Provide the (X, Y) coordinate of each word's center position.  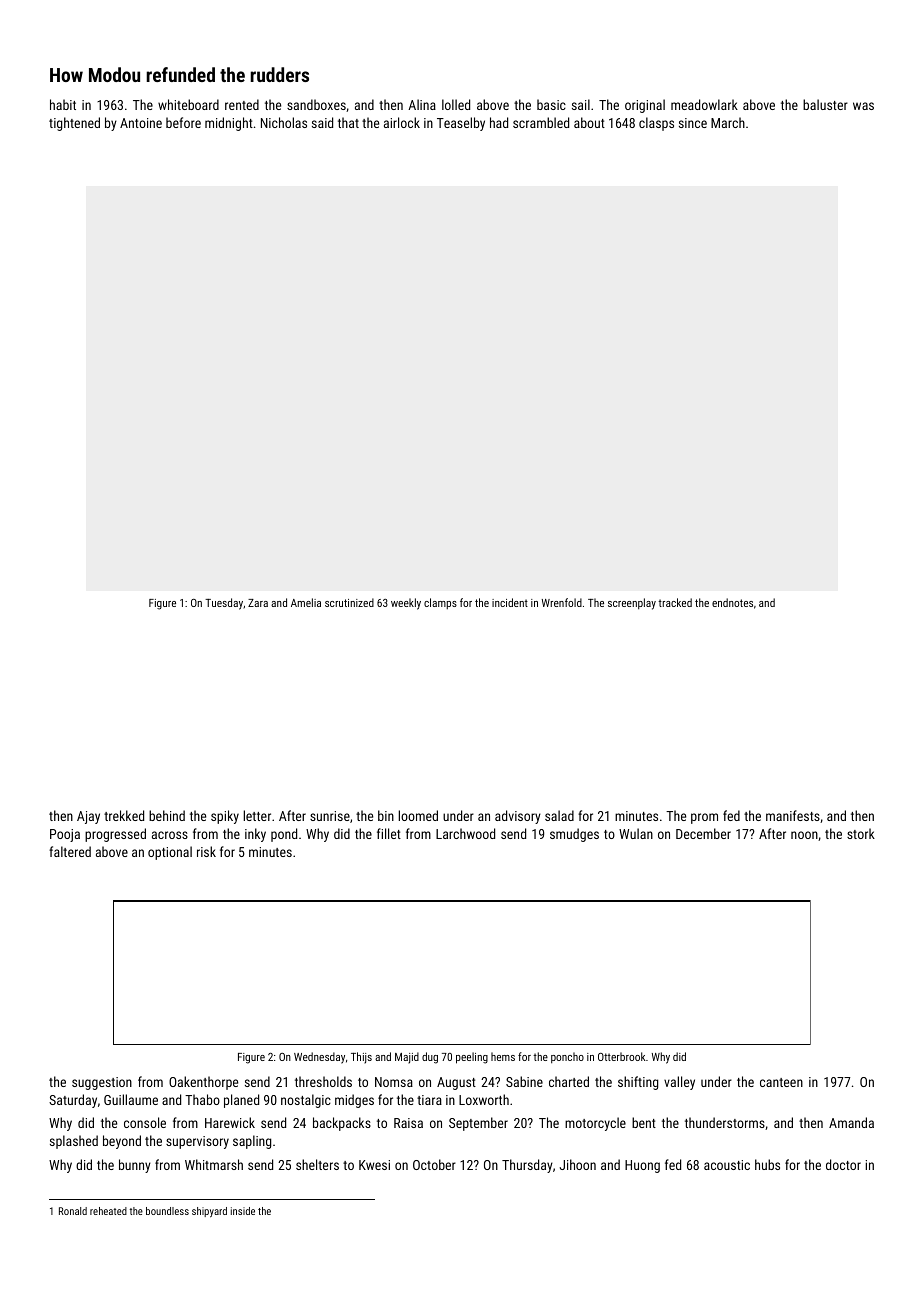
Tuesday (224, 604)
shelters (317, 1164)
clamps (440, 603)
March (728, 122)
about (589, 122)
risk (206, 851)
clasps (656, 124)
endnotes (732, 602)
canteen (781, 1082)
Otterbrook (622, 1056)
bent (644, 1122)
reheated (108, 1211)
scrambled (541, 122)
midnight (229, 124)
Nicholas (284, 122)
